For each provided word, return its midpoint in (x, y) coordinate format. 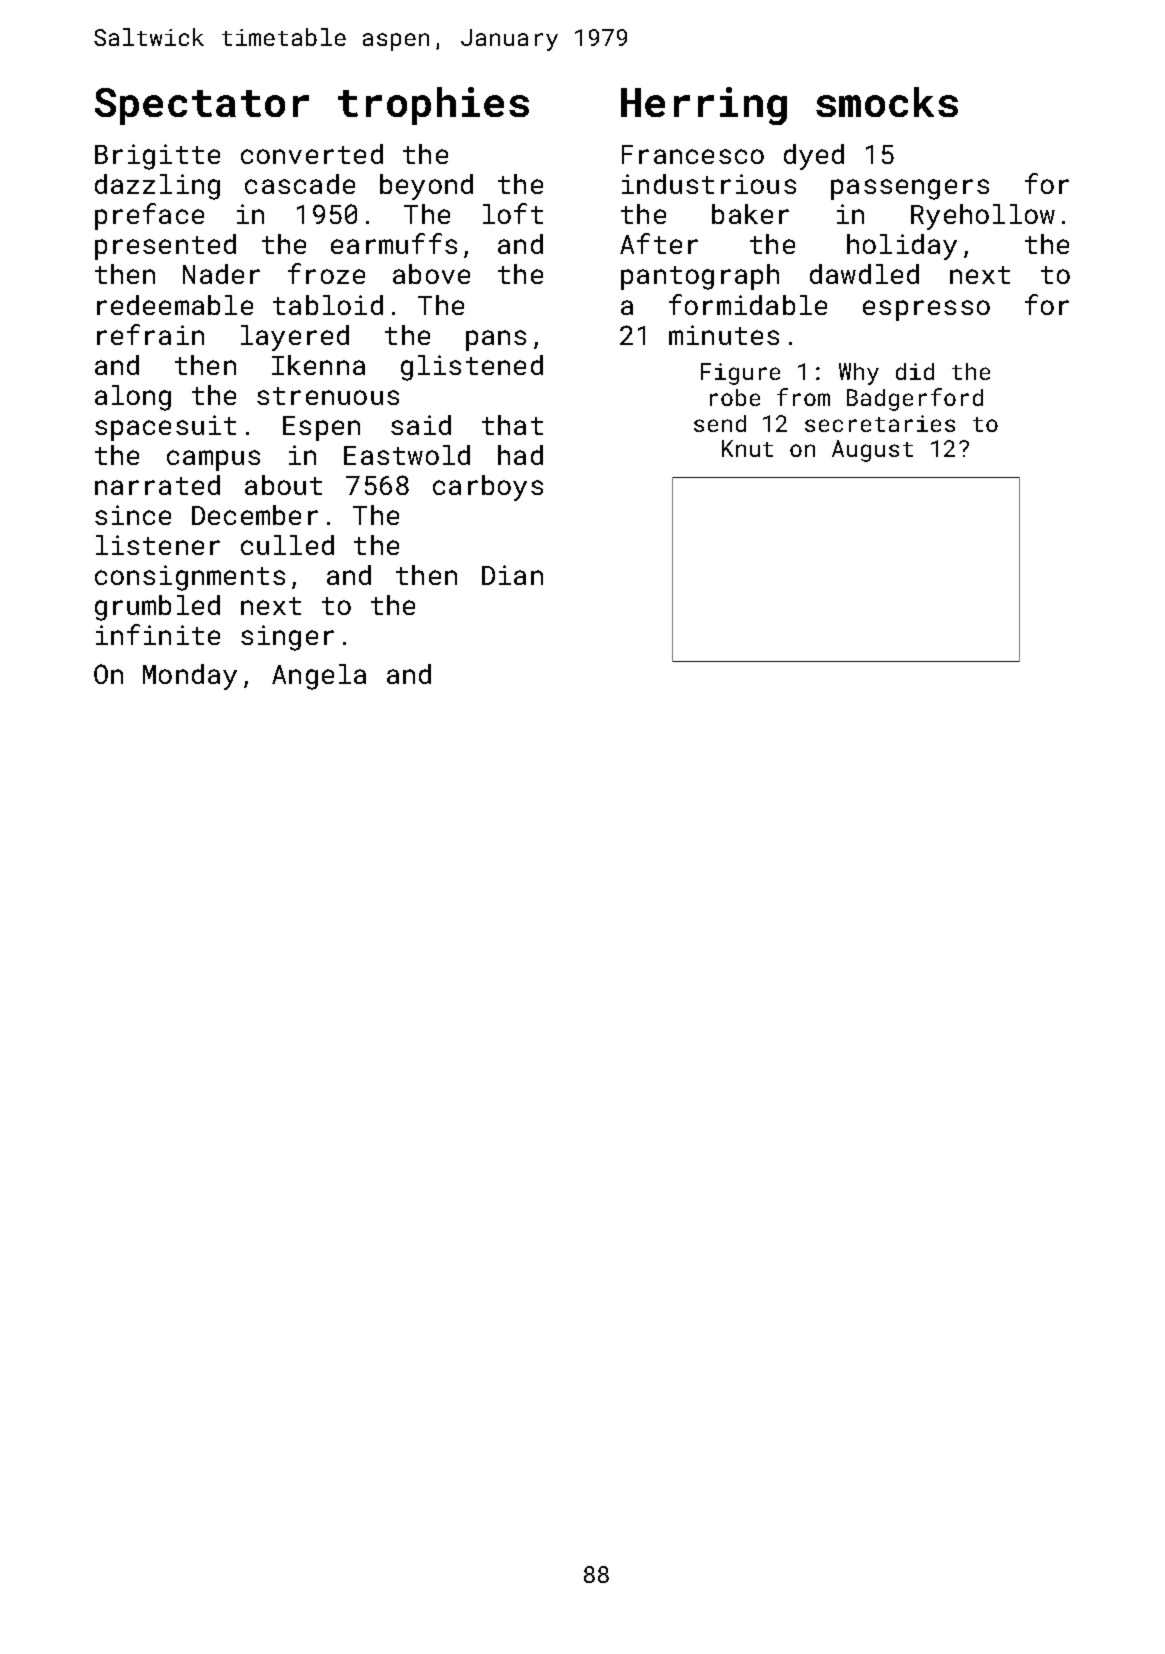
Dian (512, 575)
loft (513, 213)
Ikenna (318, 365)
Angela (319, 677)
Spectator (202, 106)
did (915, 371)
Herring (704, 106)
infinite (158, 634)
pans (496, 340)
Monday (190, 677)
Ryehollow (983, 217)
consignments (190, 578)
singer (287, 638)
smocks (887, 102)
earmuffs (394, 243)
